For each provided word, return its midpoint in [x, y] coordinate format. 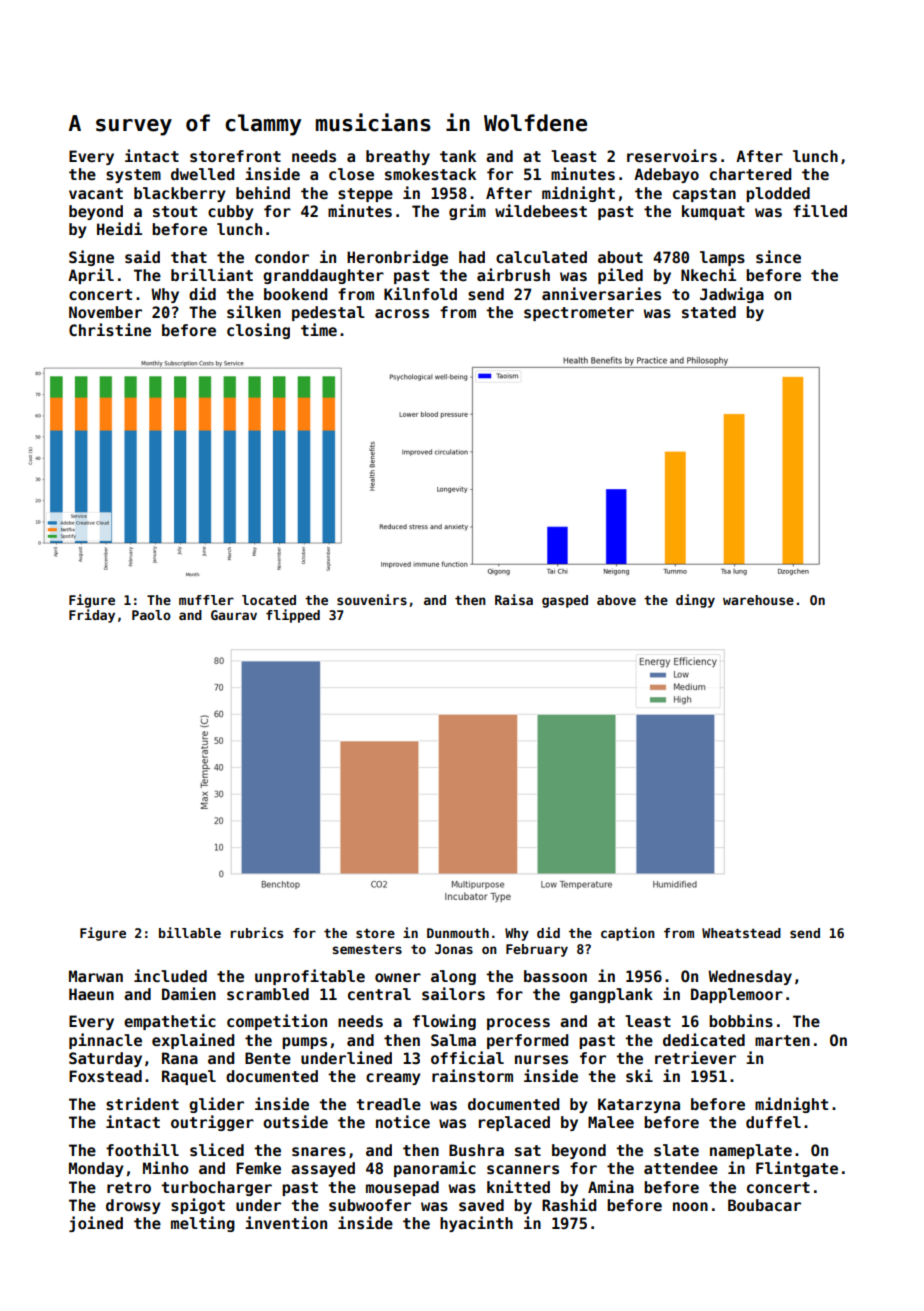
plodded [778, 194]
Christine [110, 329]
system [133, 176]
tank [458, 156]
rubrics [257, 932]
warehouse [758, 600]
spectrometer [579, 314]
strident [142, 1103]
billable [190, 932]
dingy [695, 601]
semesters [367, 949]
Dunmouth [458, 933]
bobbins [741, 1020]
